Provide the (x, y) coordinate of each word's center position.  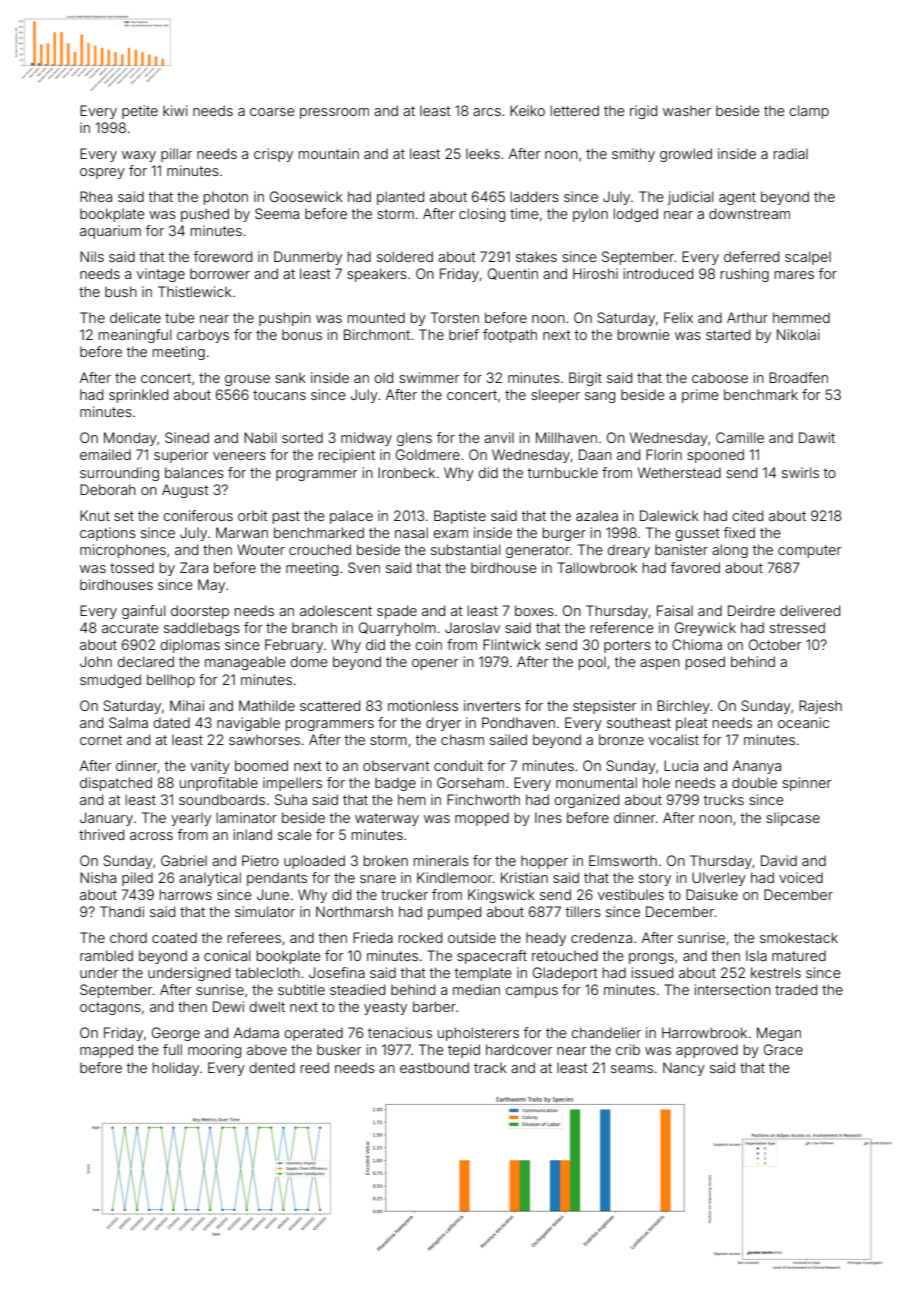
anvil (499, 437)
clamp (809, 112)
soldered (405, 256)
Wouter (261, 549)
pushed (205, 215)
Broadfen (798, 377)
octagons (110, 1008)
